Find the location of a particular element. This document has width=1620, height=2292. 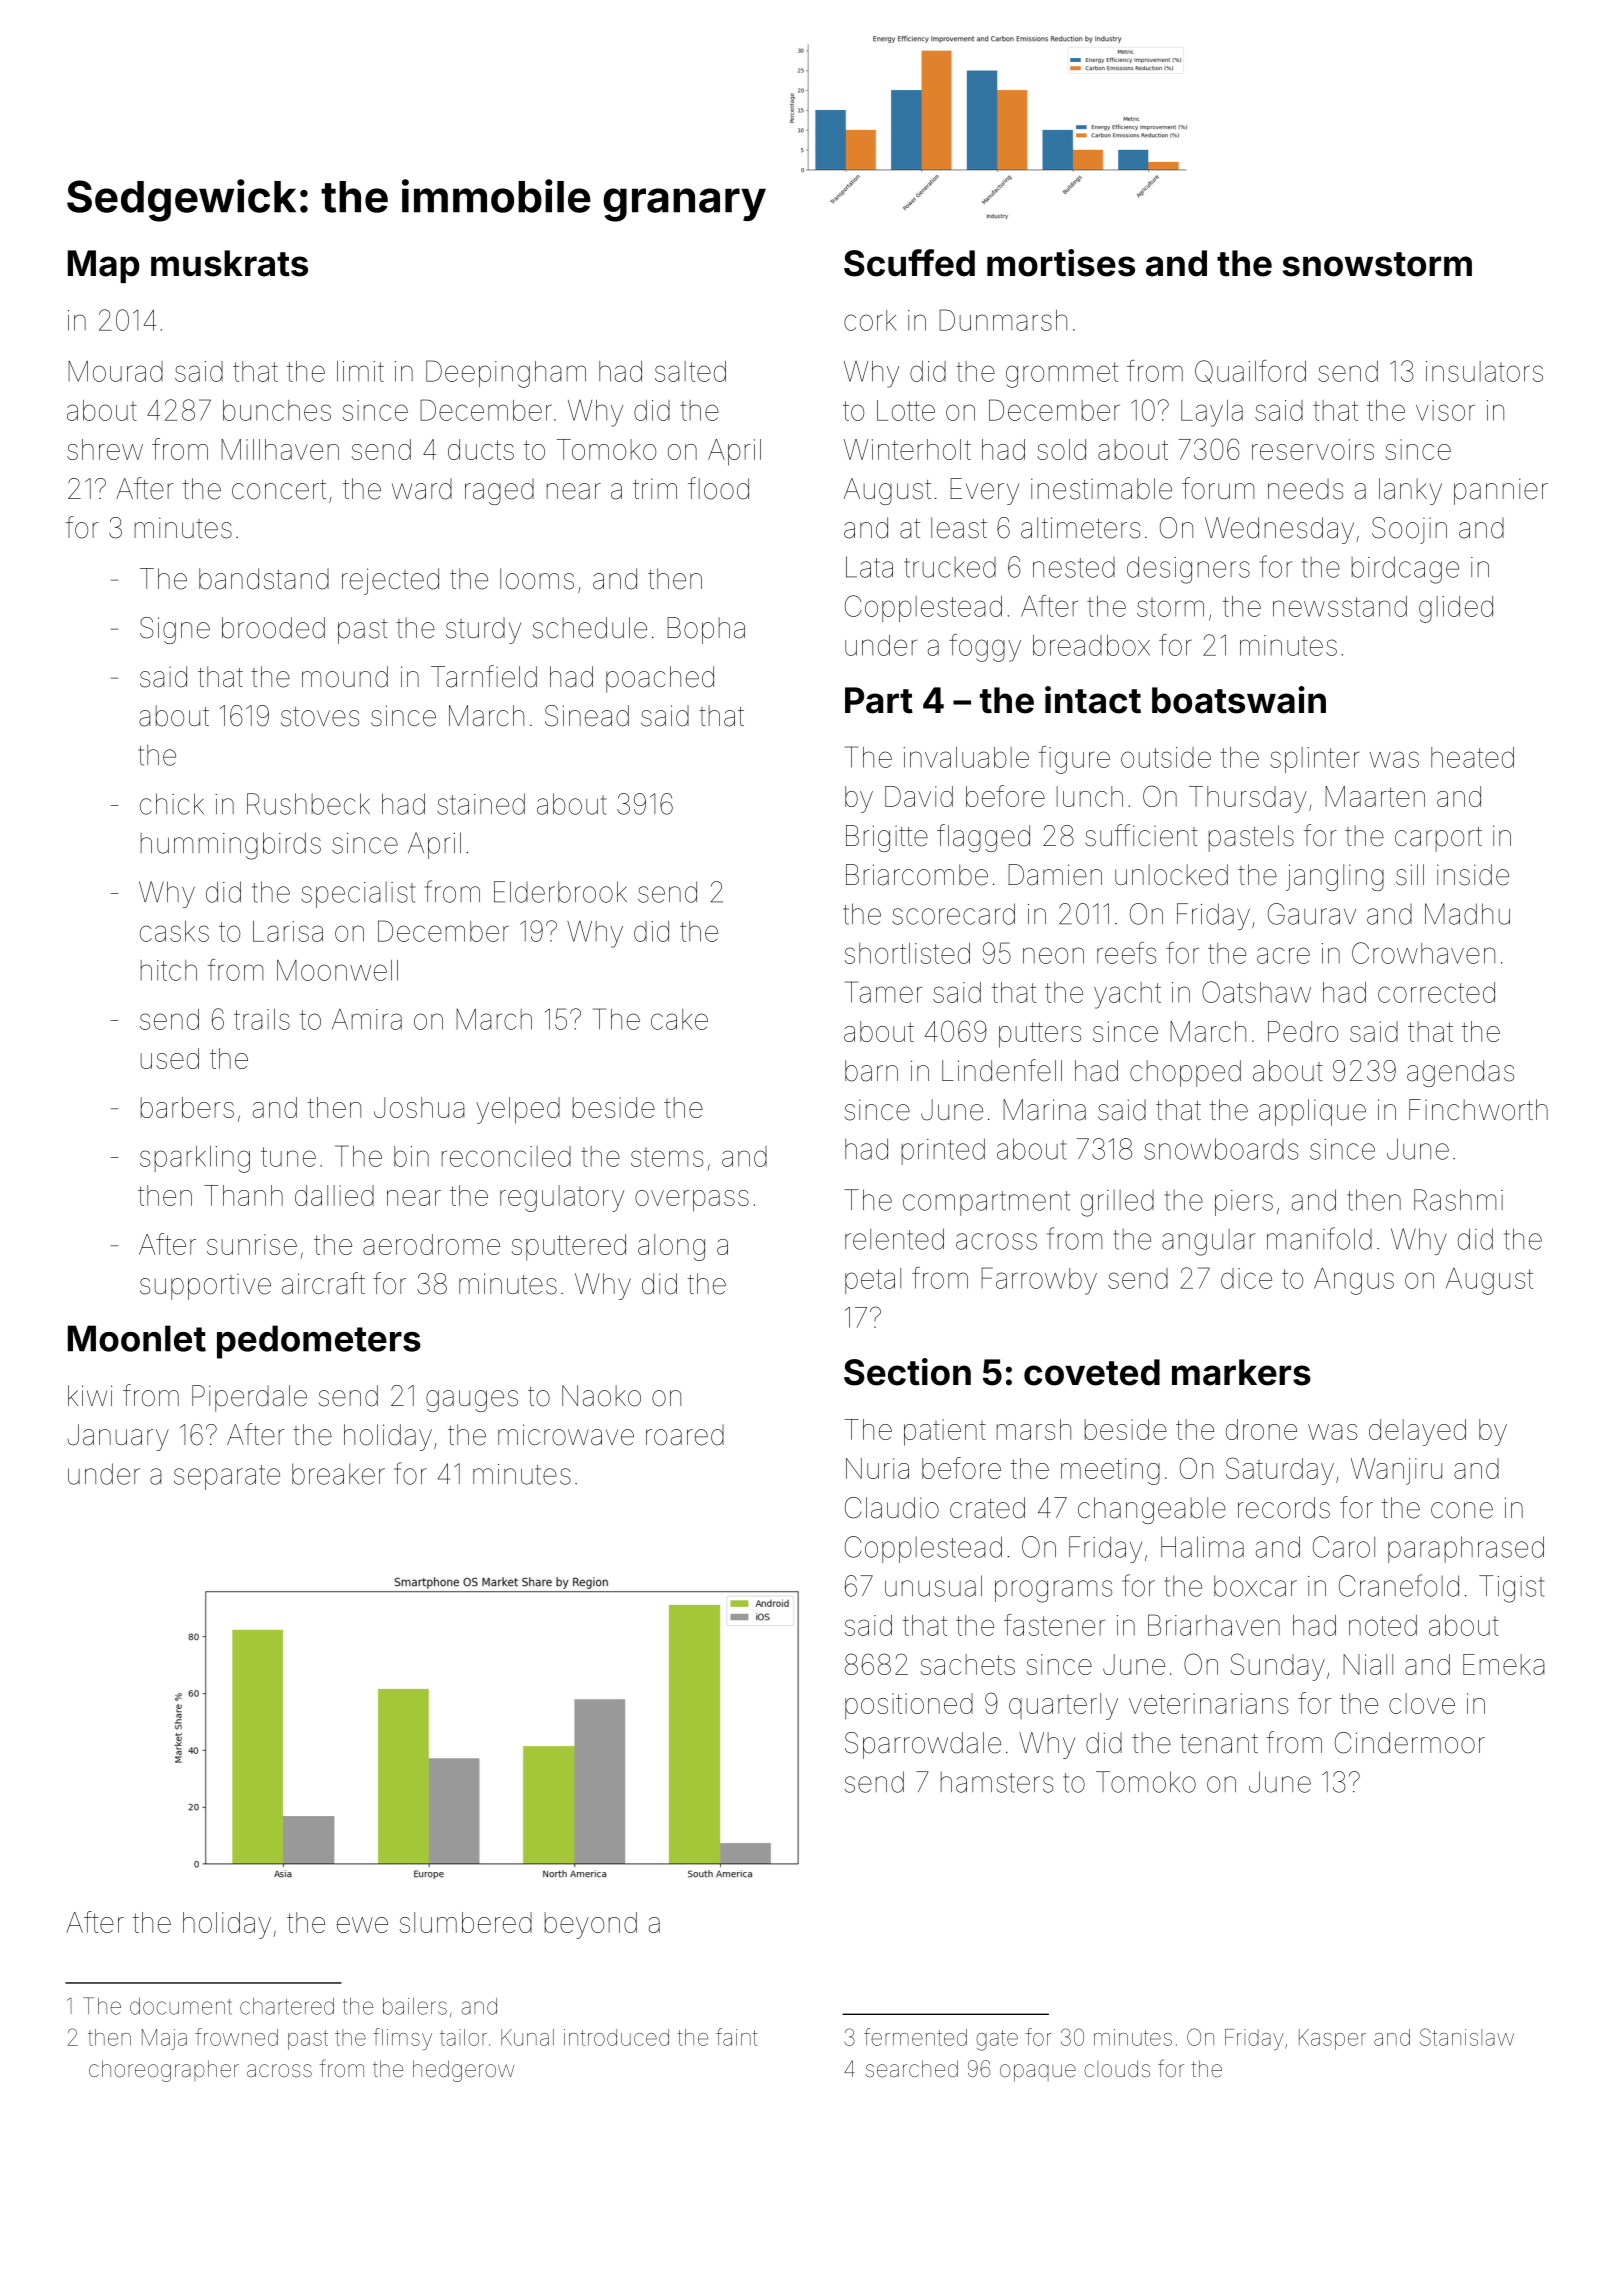

insulators is located at coordinates (1484, 371).
